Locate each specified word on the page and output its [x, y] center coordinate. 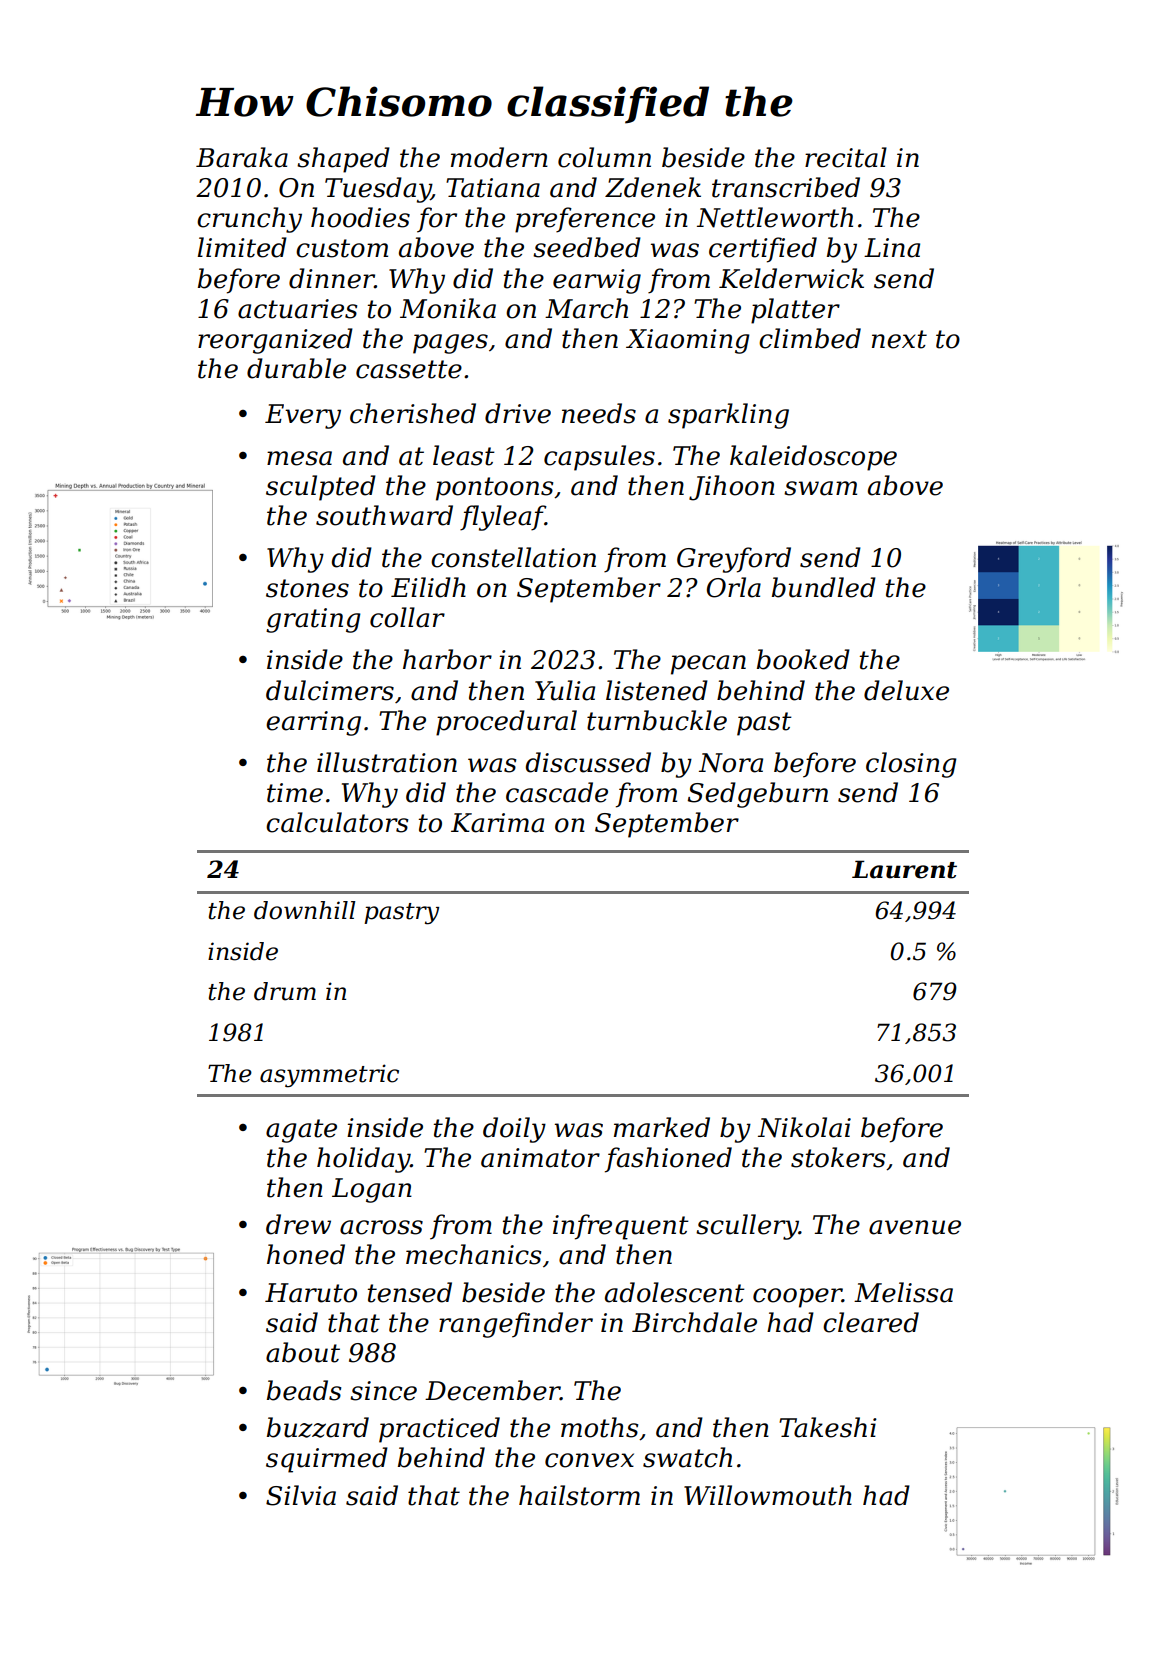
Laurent [904, 869]
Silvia [301, 1495]
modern [499, 157]
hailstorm [579, 1495]
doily [514, 1130]
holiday [363, 1160]
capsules [599, 458]
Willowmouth [768, 1495]
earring [313, 723]
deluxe [906, 690]
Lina [892, 248]
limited [242, 247]
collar [407, 617]
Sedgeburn [758, 795]
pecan [708, 665]
